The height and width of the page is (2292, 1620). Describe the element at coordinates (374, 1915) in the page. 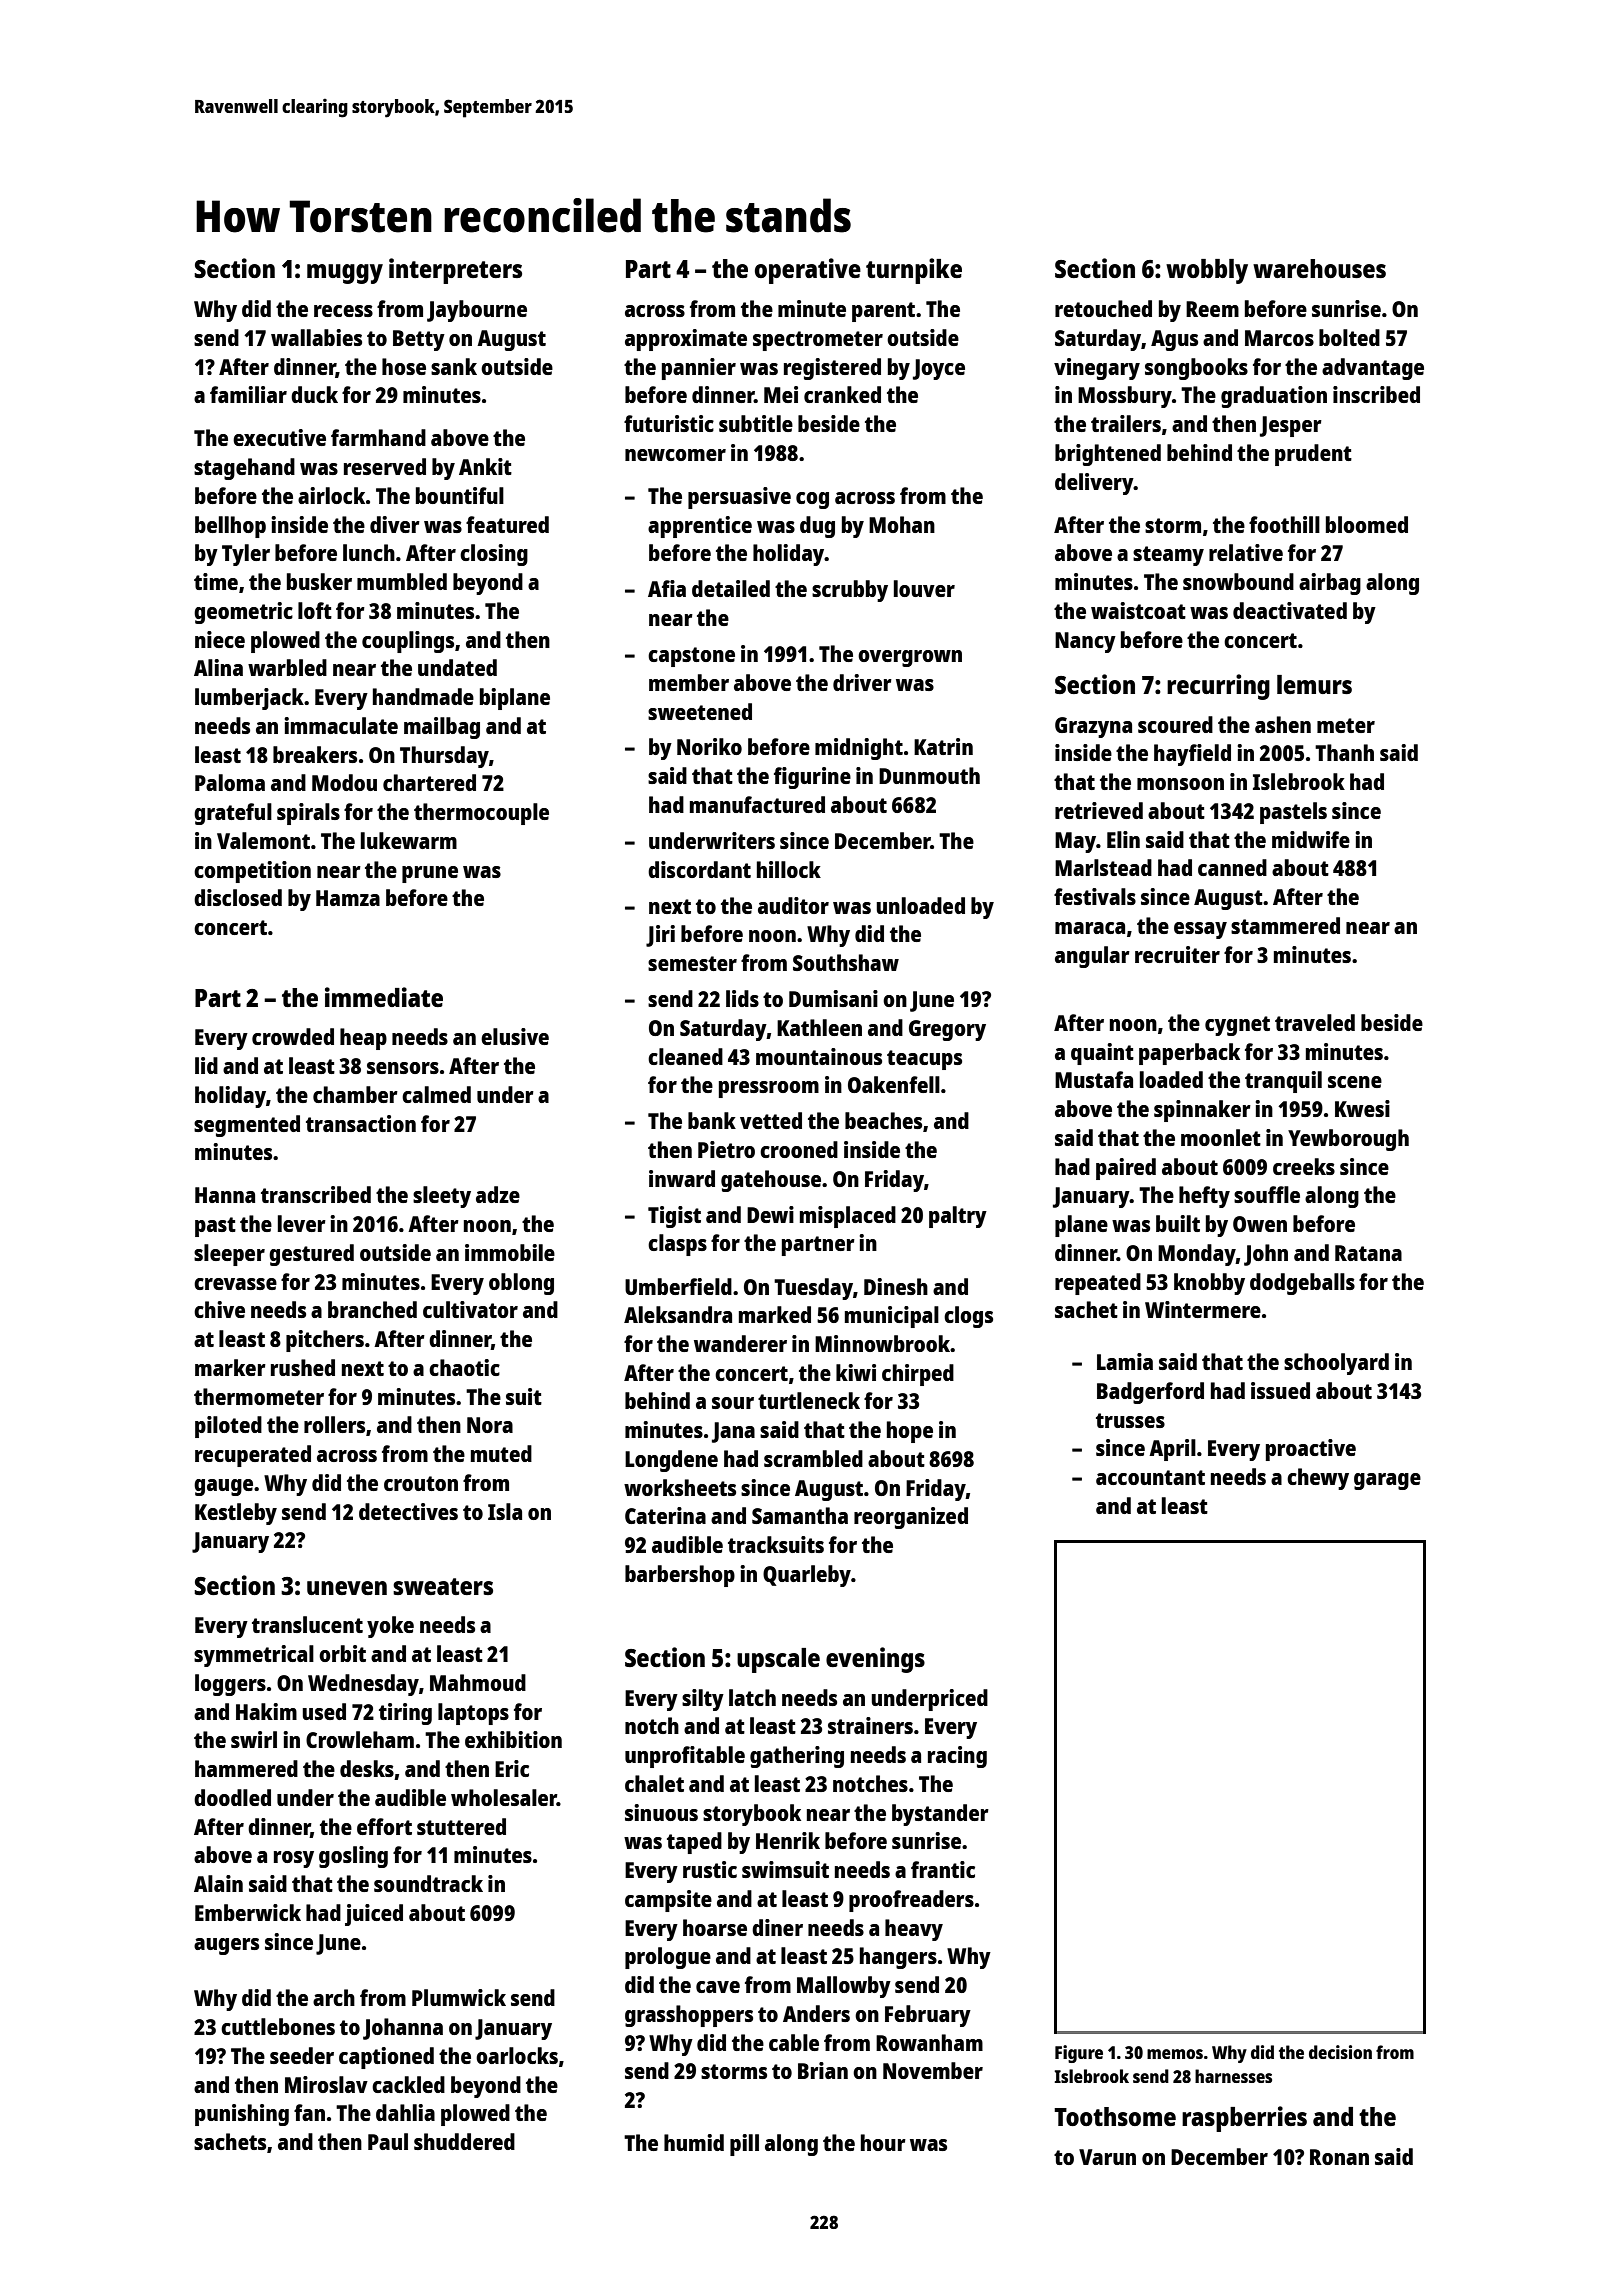

I see `juiced` at that location.
